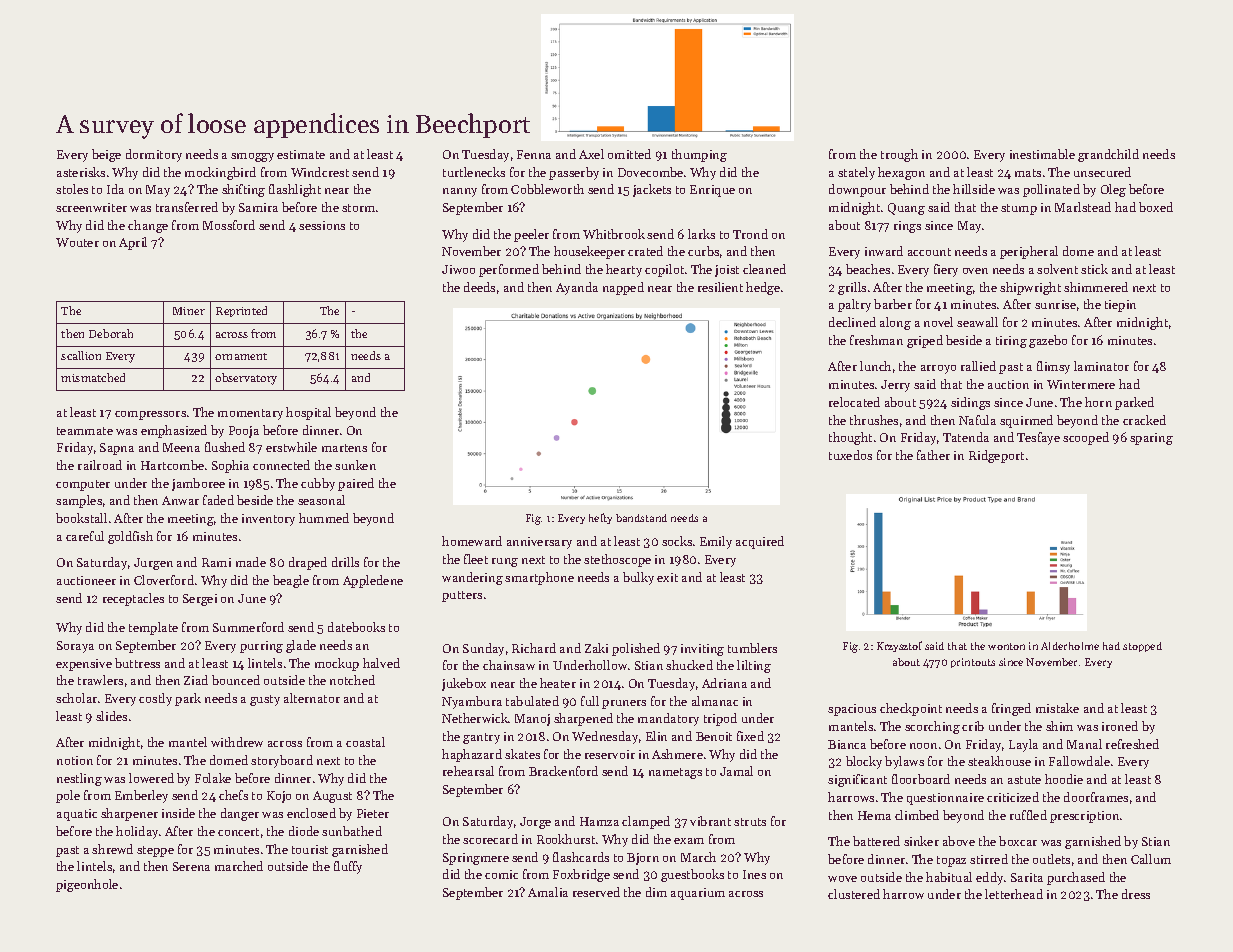 Image resolution: width=1233 pixels, height=952 pixels. I want to click on Meena, so click(181, 447).
